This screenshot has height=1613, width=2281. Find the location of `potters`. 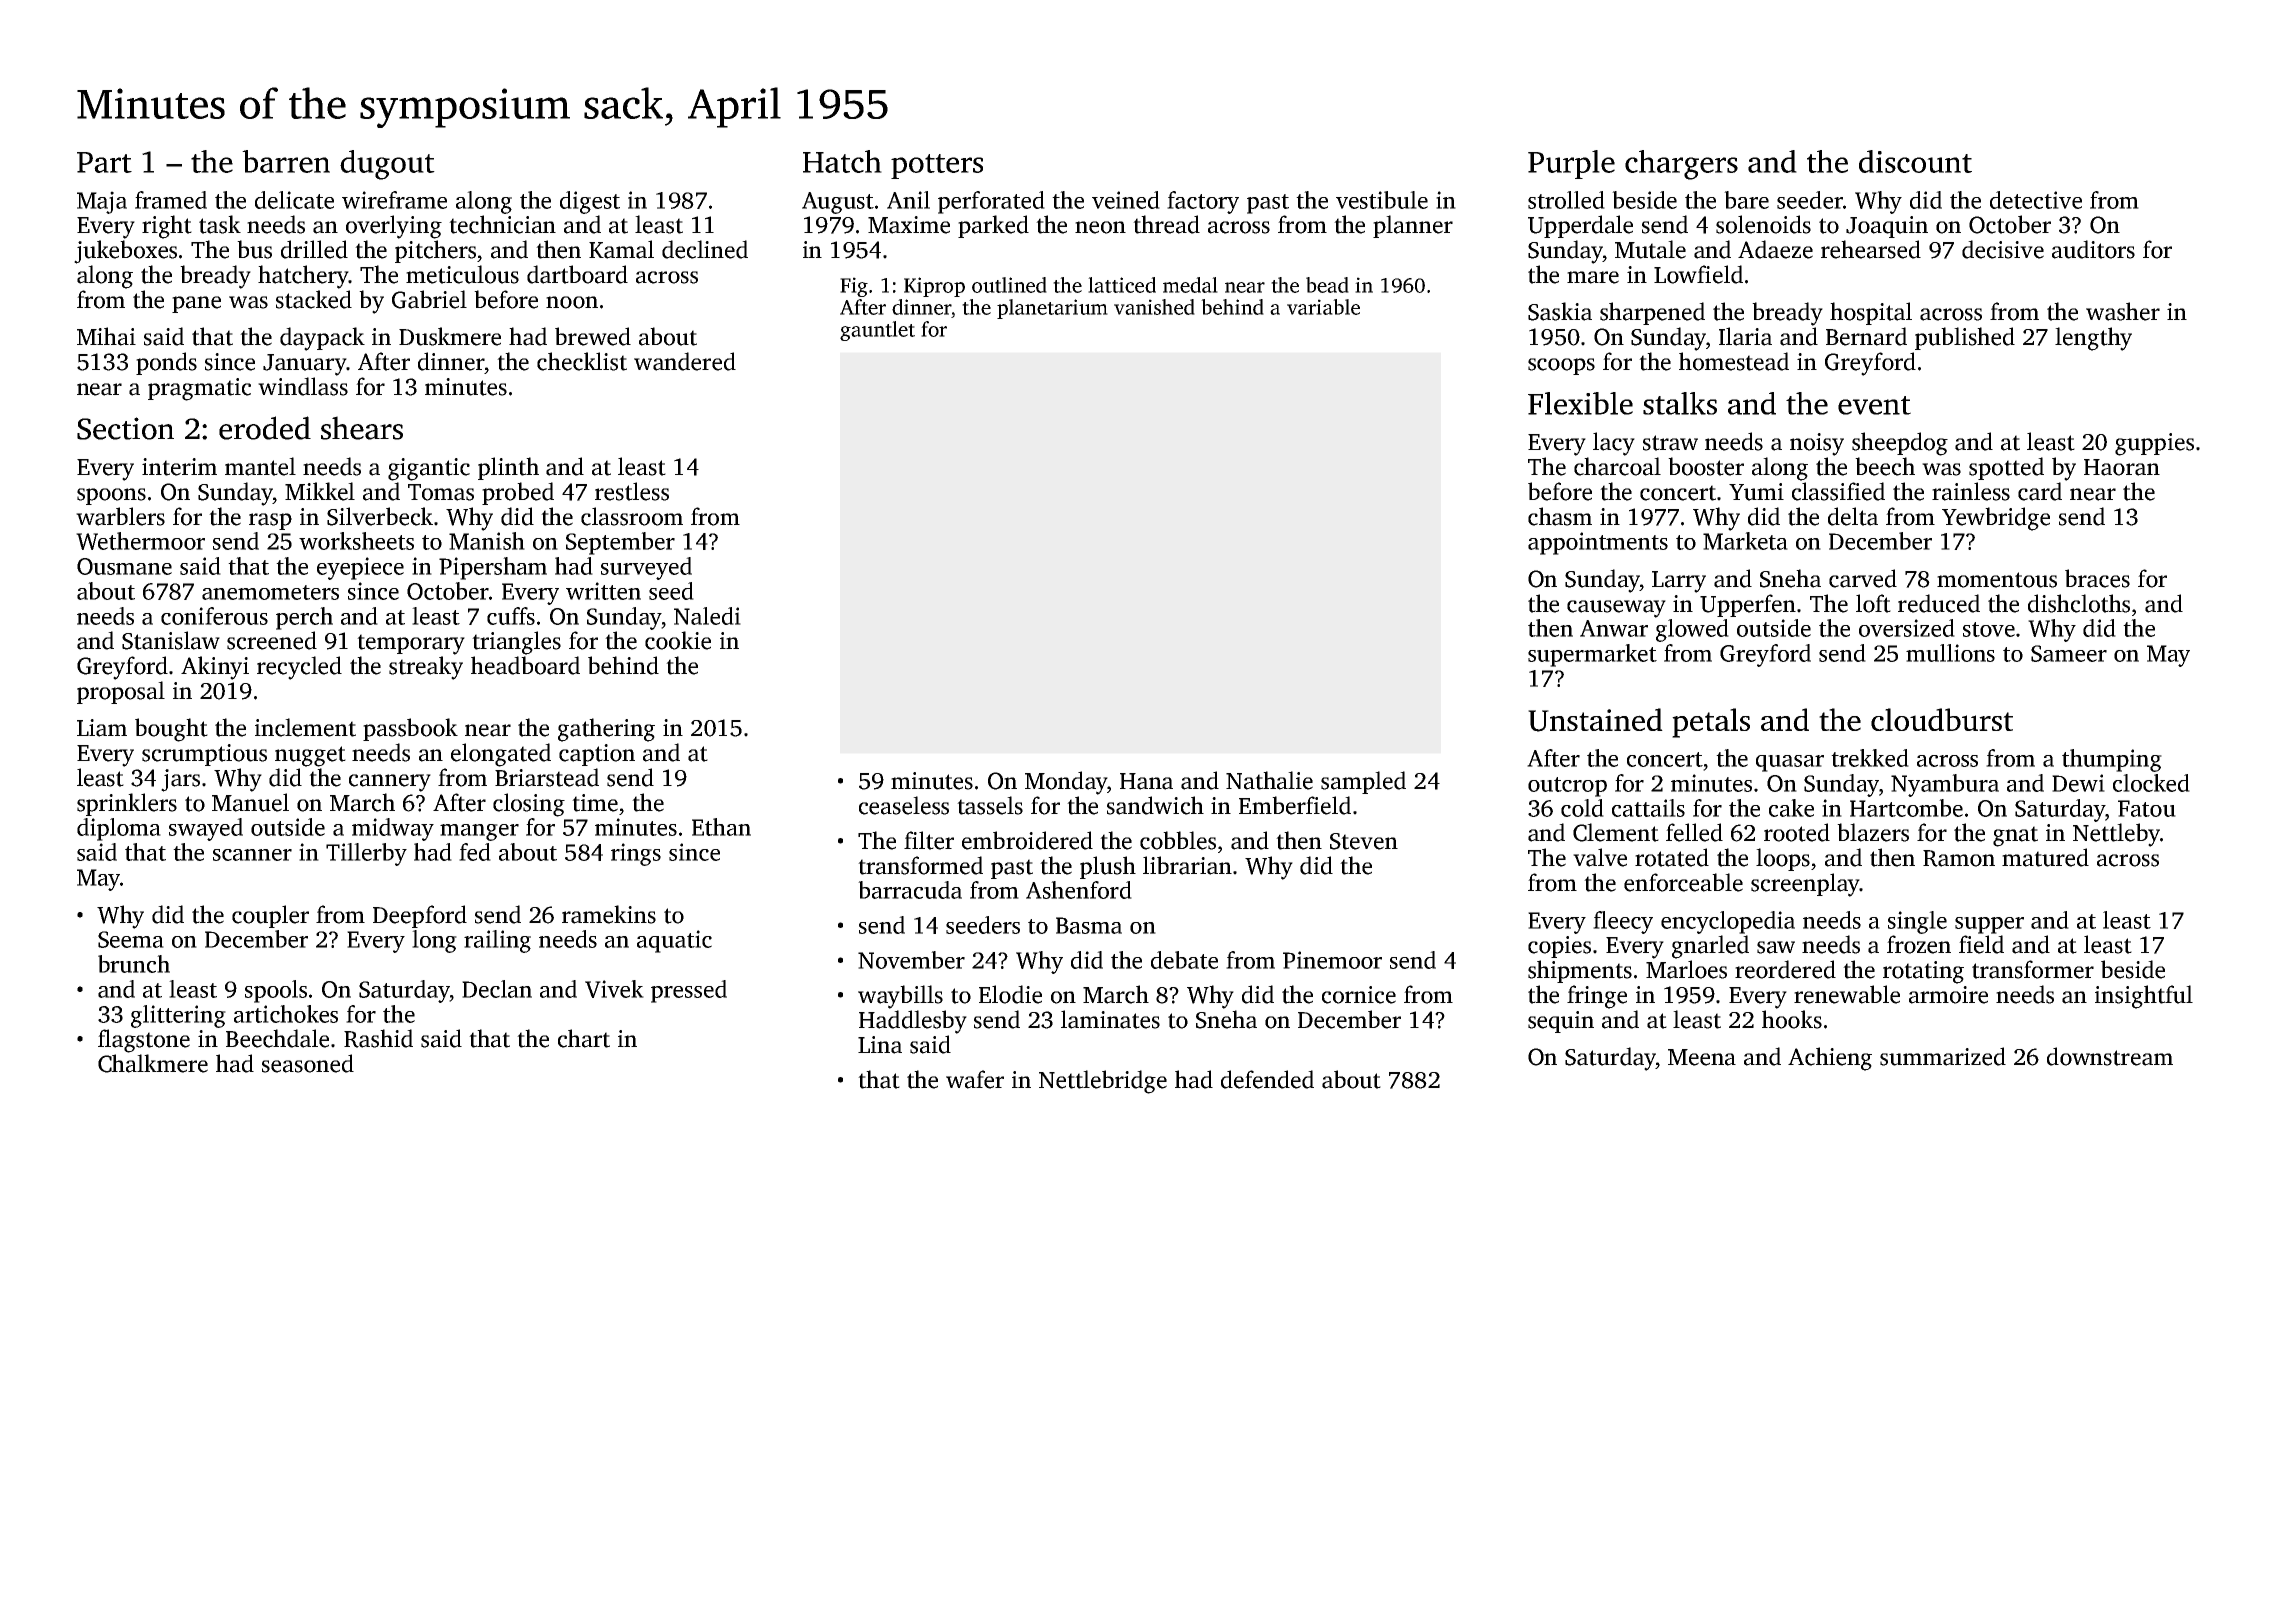

potters is located at coordinates (937, 166).
